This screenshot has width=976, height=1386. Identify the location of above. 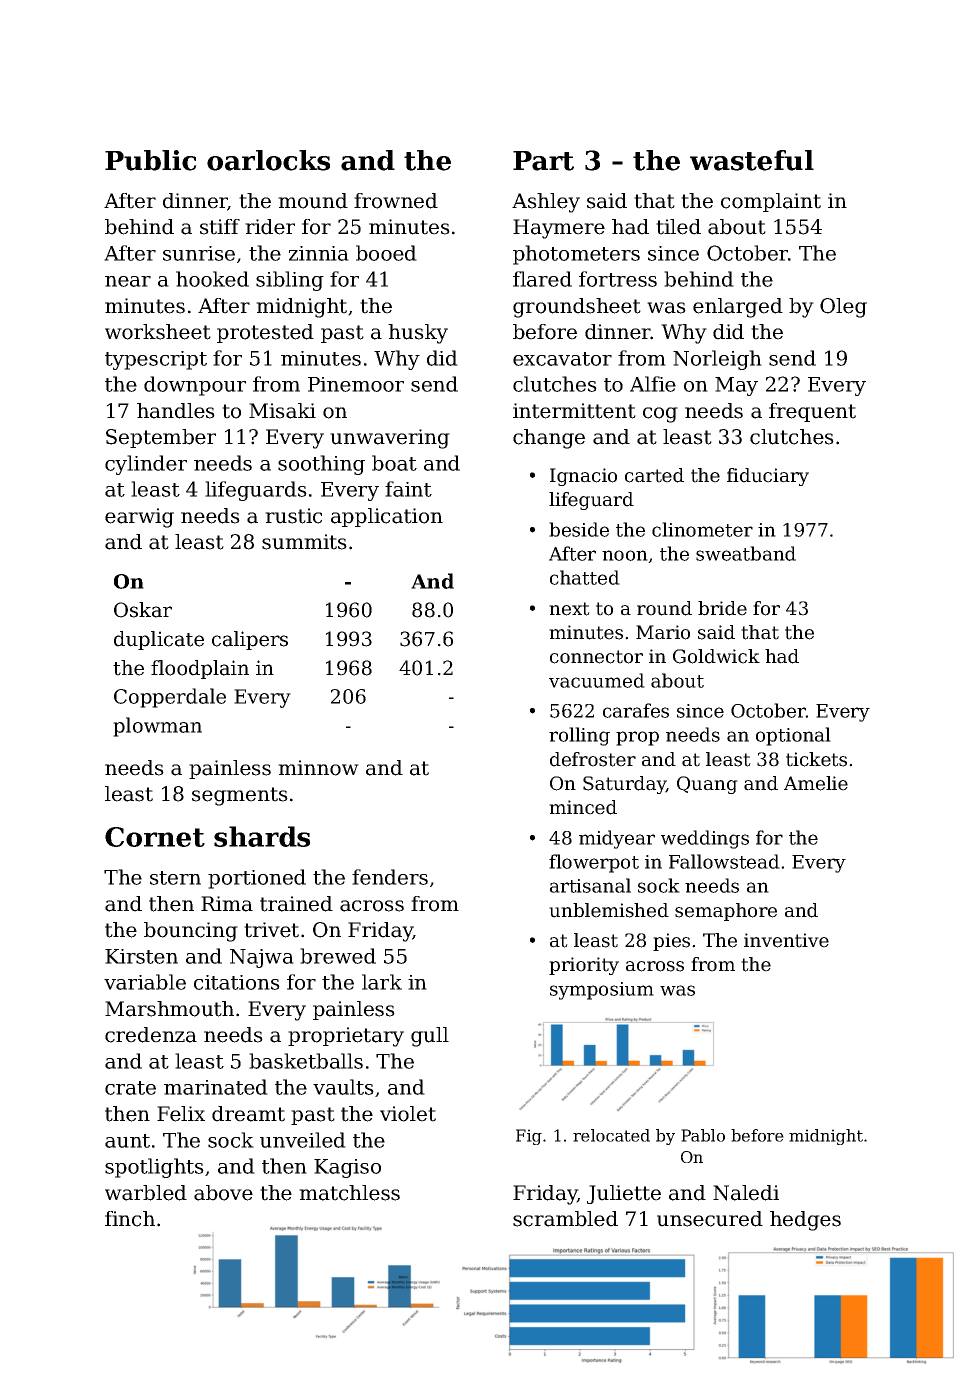
(223, 1193).
